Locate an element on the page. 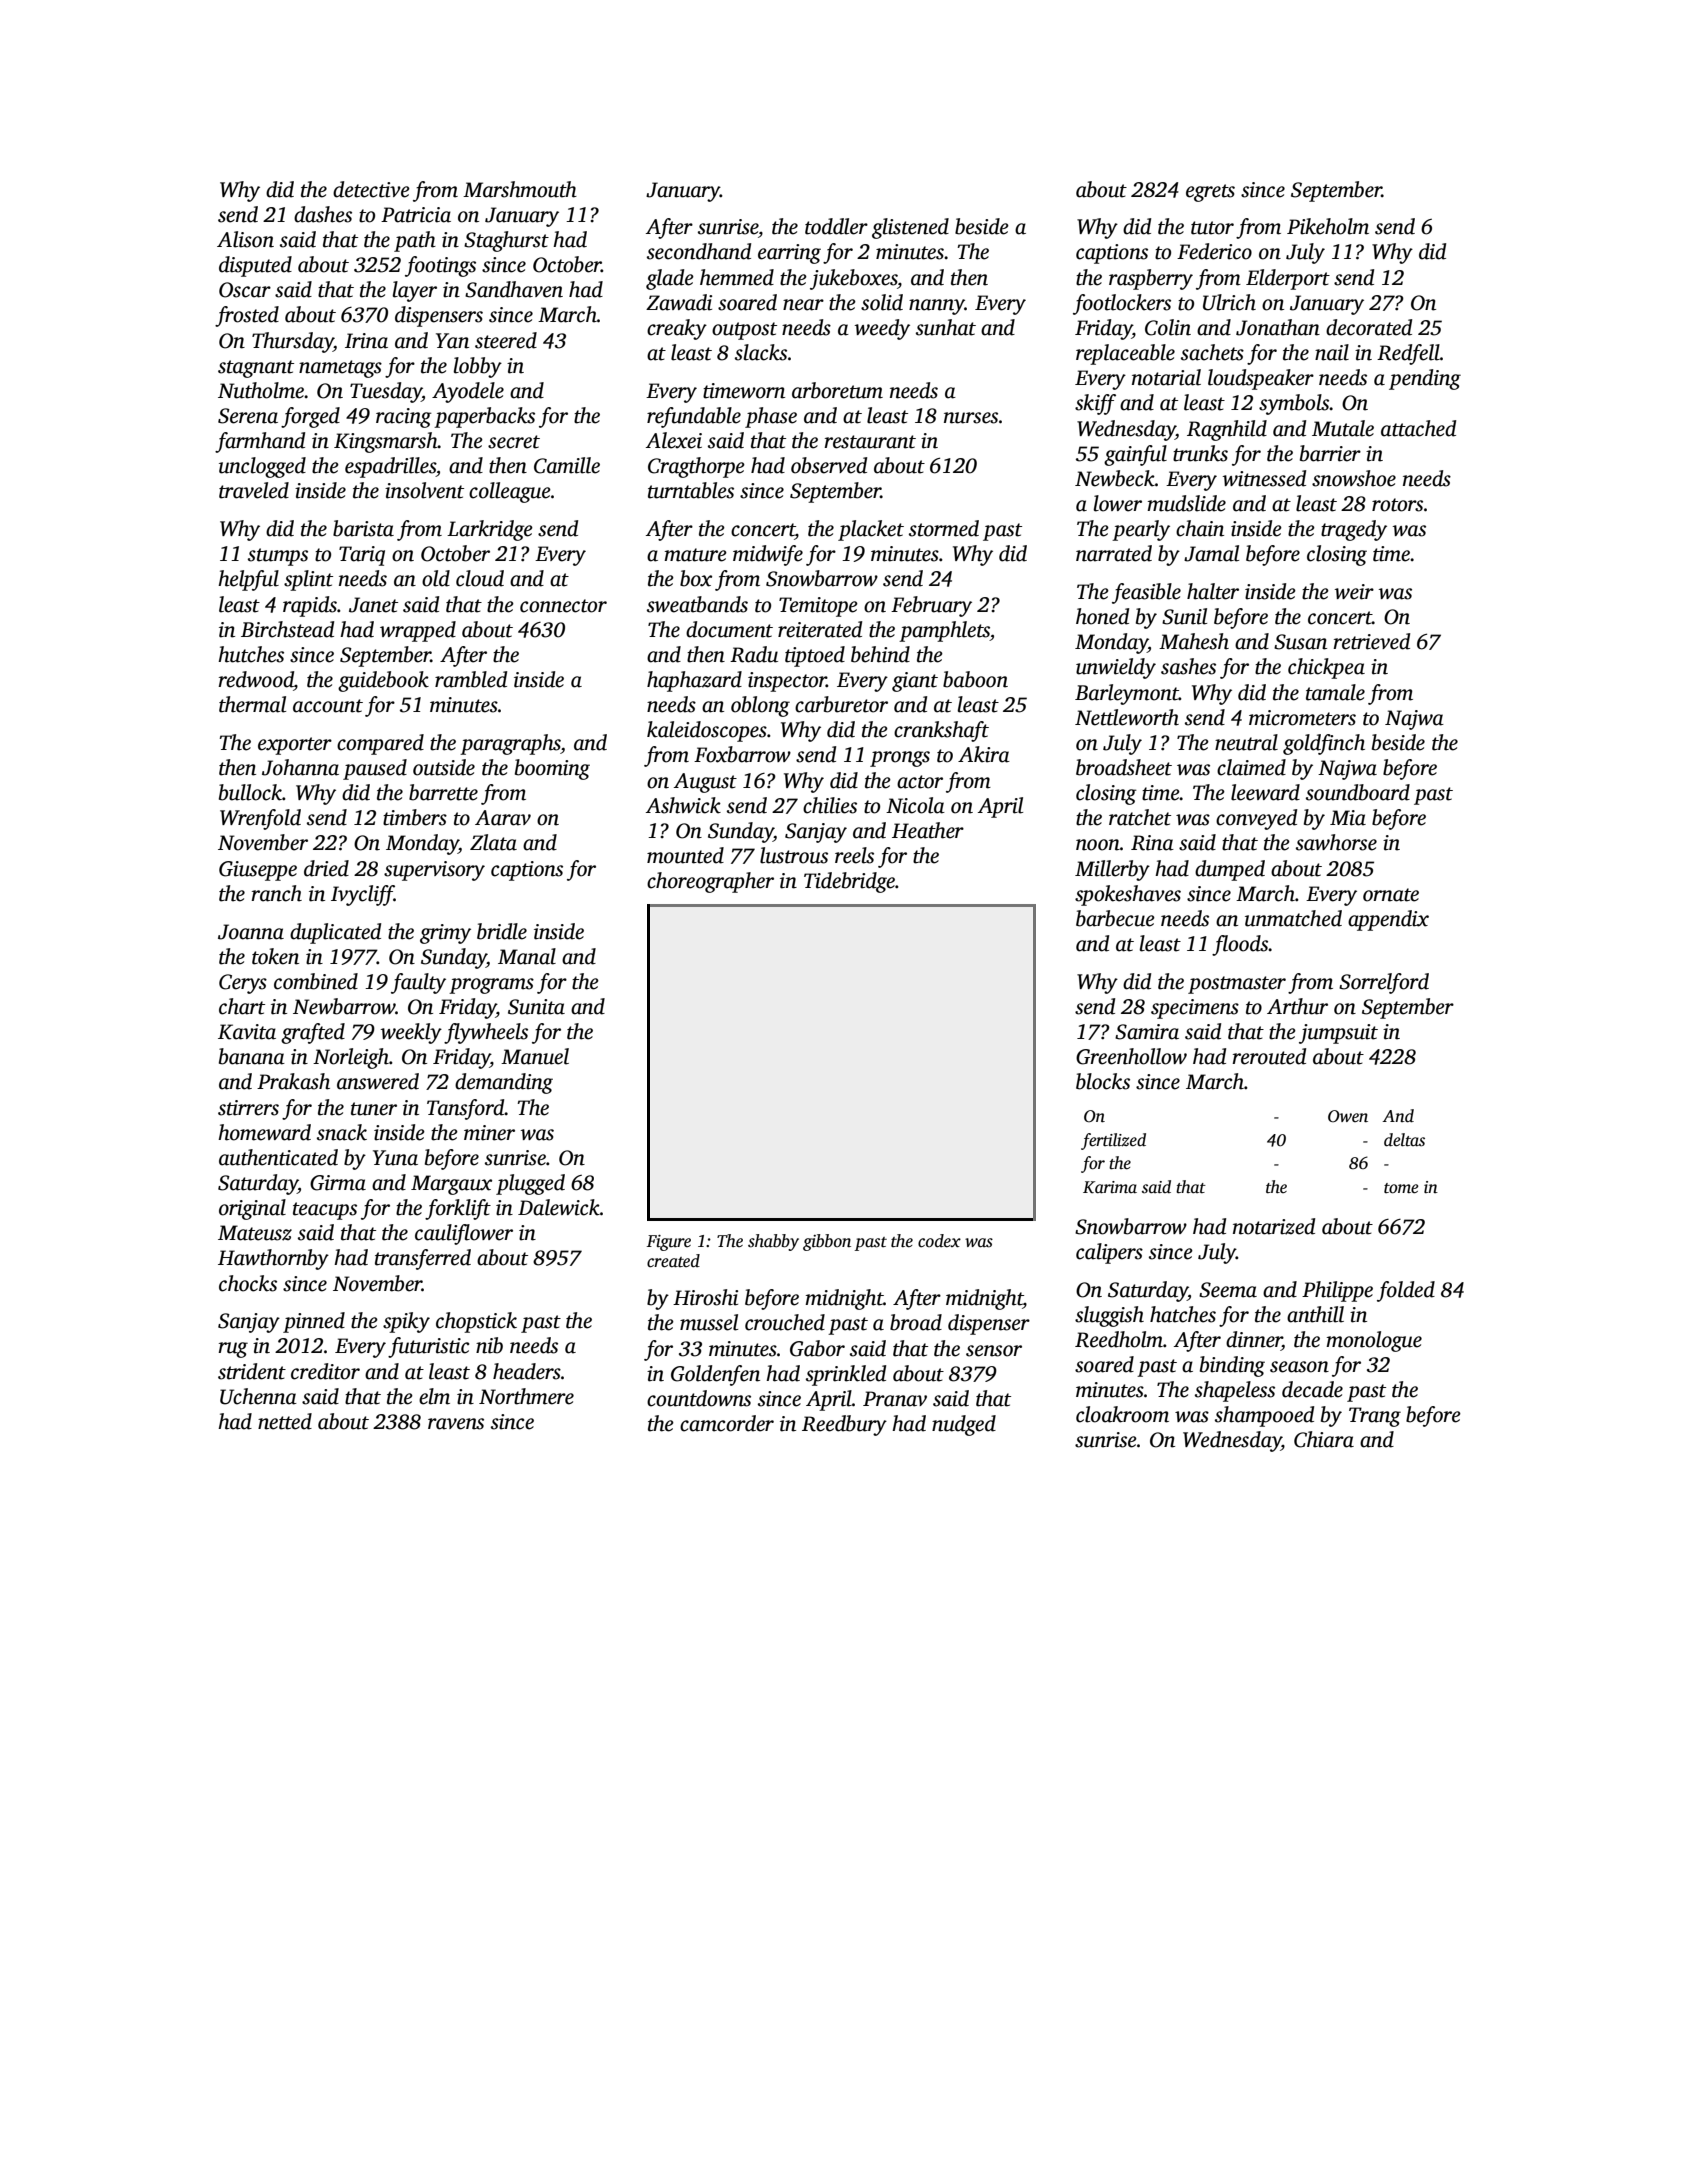 The width and height of the document is (1683, 2178). weir is located at coordinates (1354, 592).
